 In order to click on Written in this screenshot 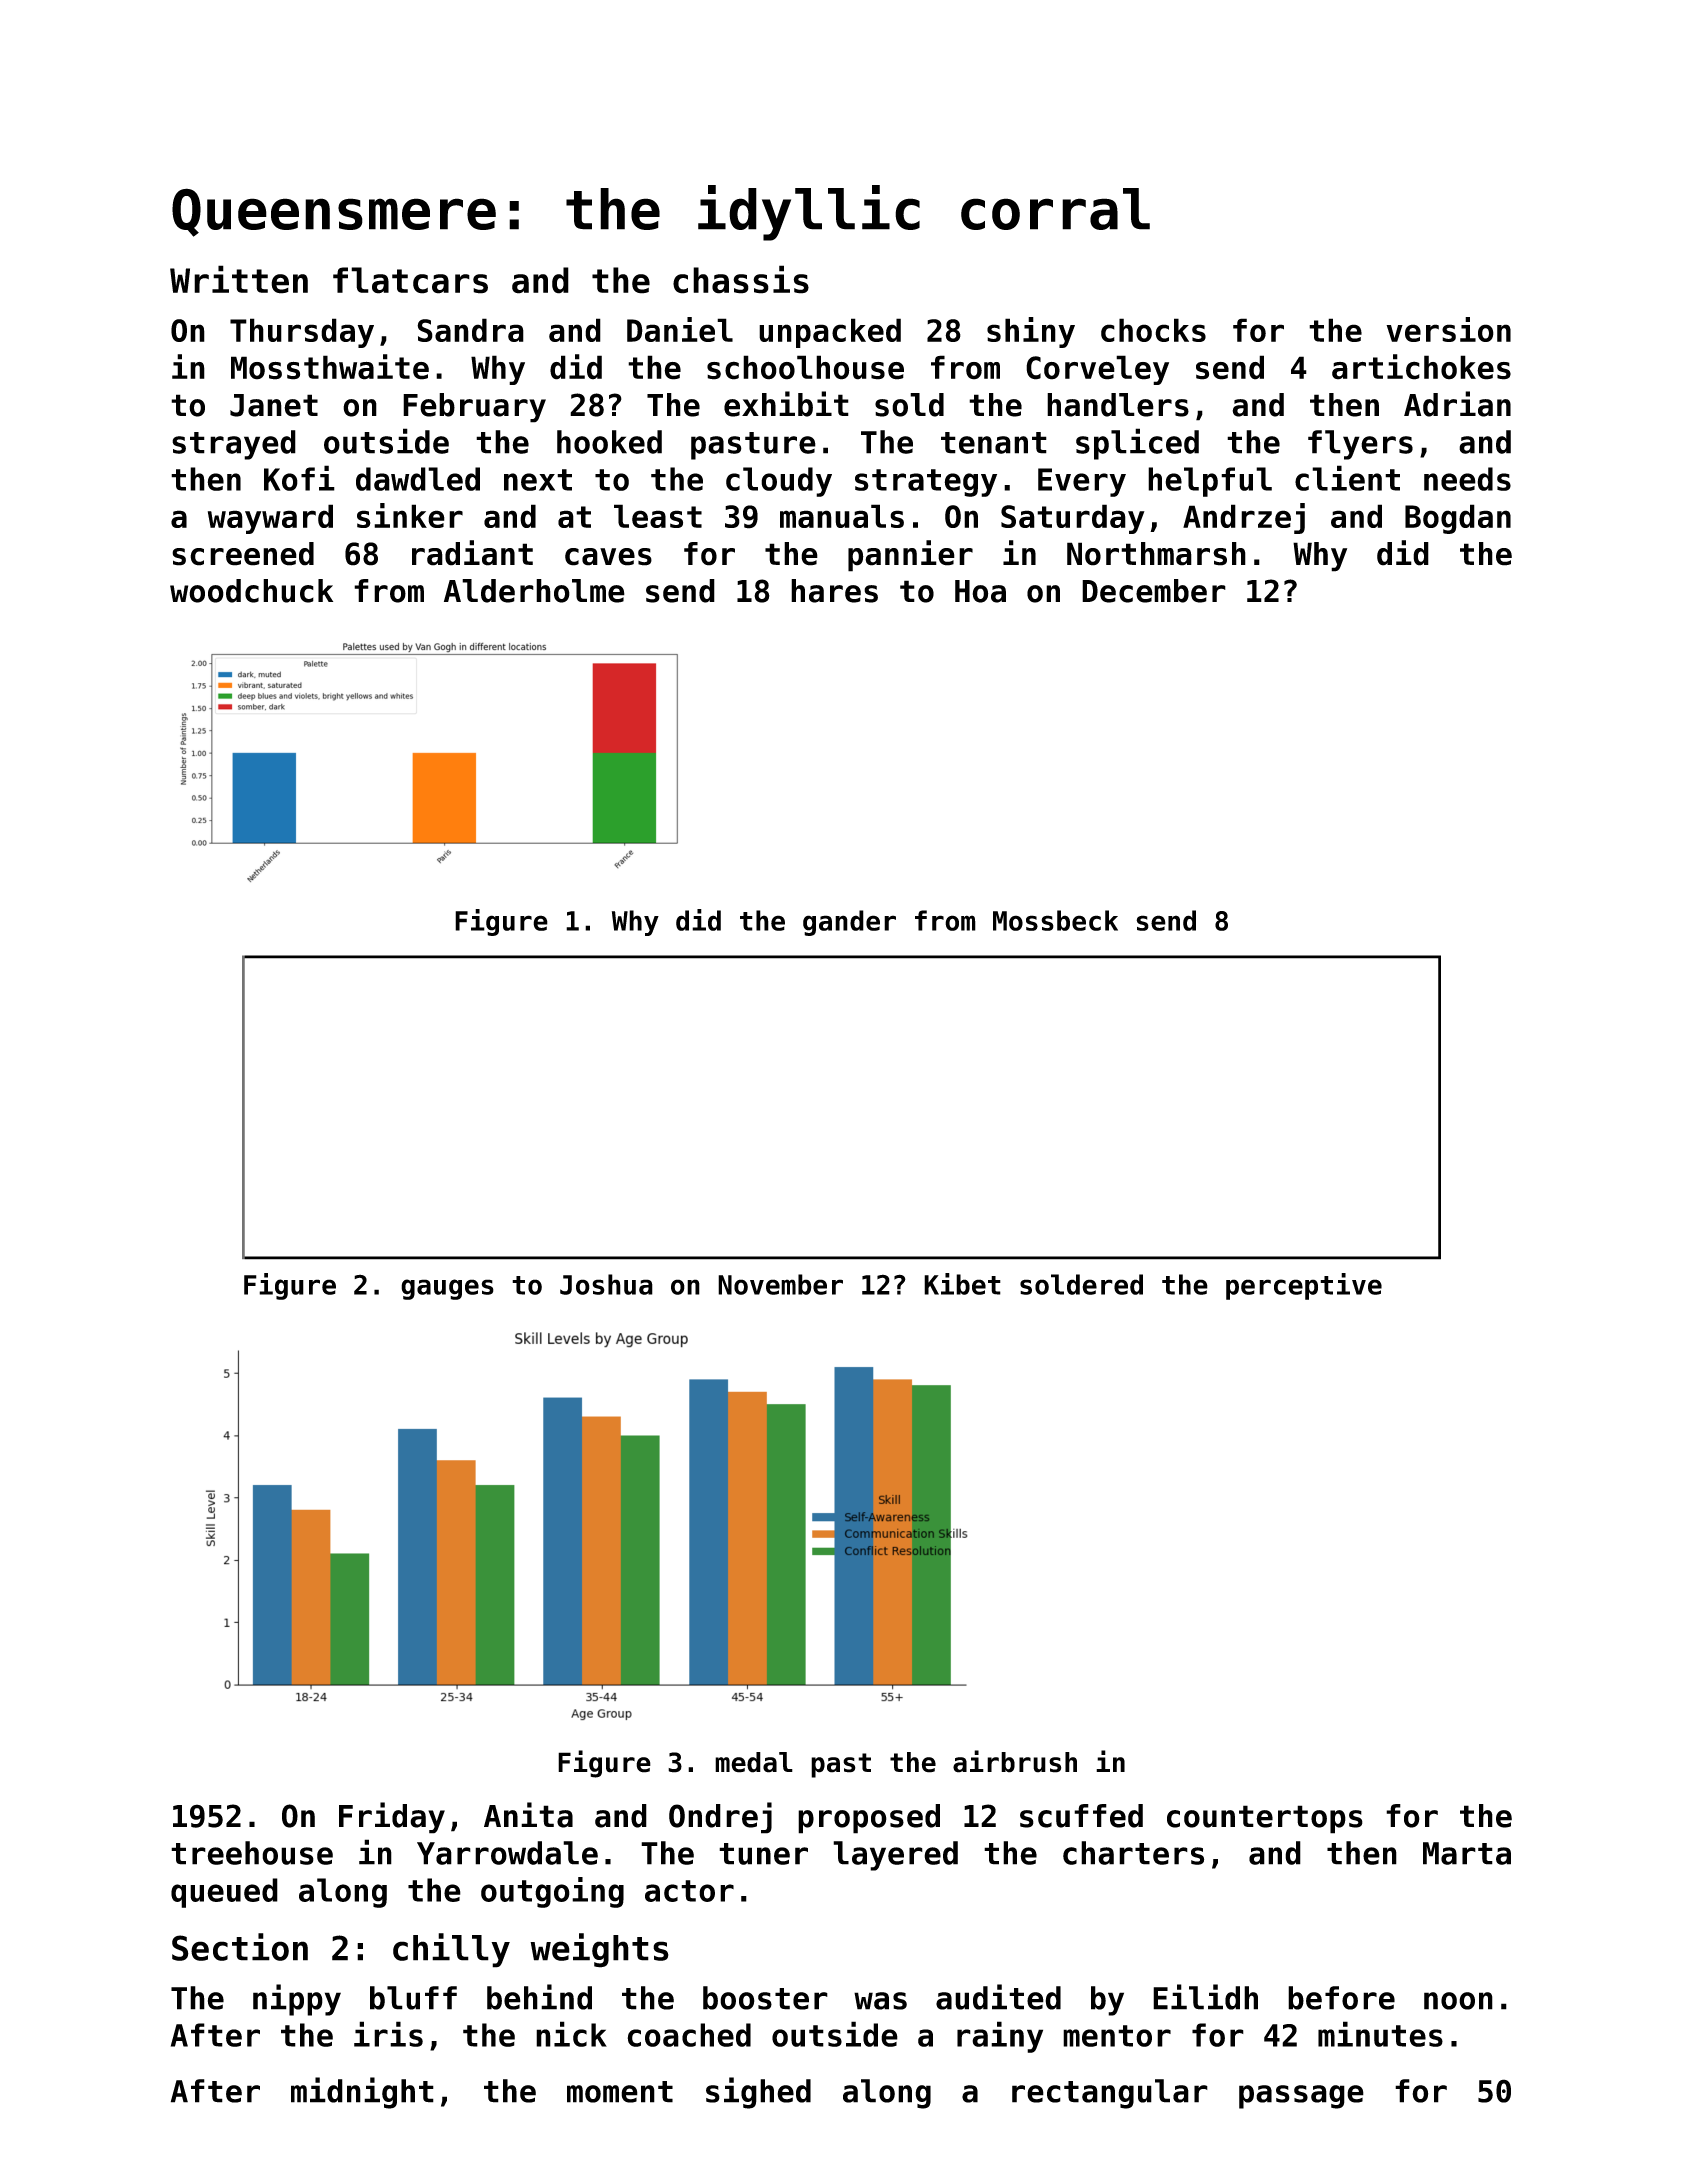, I will do `click(239, 279)`.
